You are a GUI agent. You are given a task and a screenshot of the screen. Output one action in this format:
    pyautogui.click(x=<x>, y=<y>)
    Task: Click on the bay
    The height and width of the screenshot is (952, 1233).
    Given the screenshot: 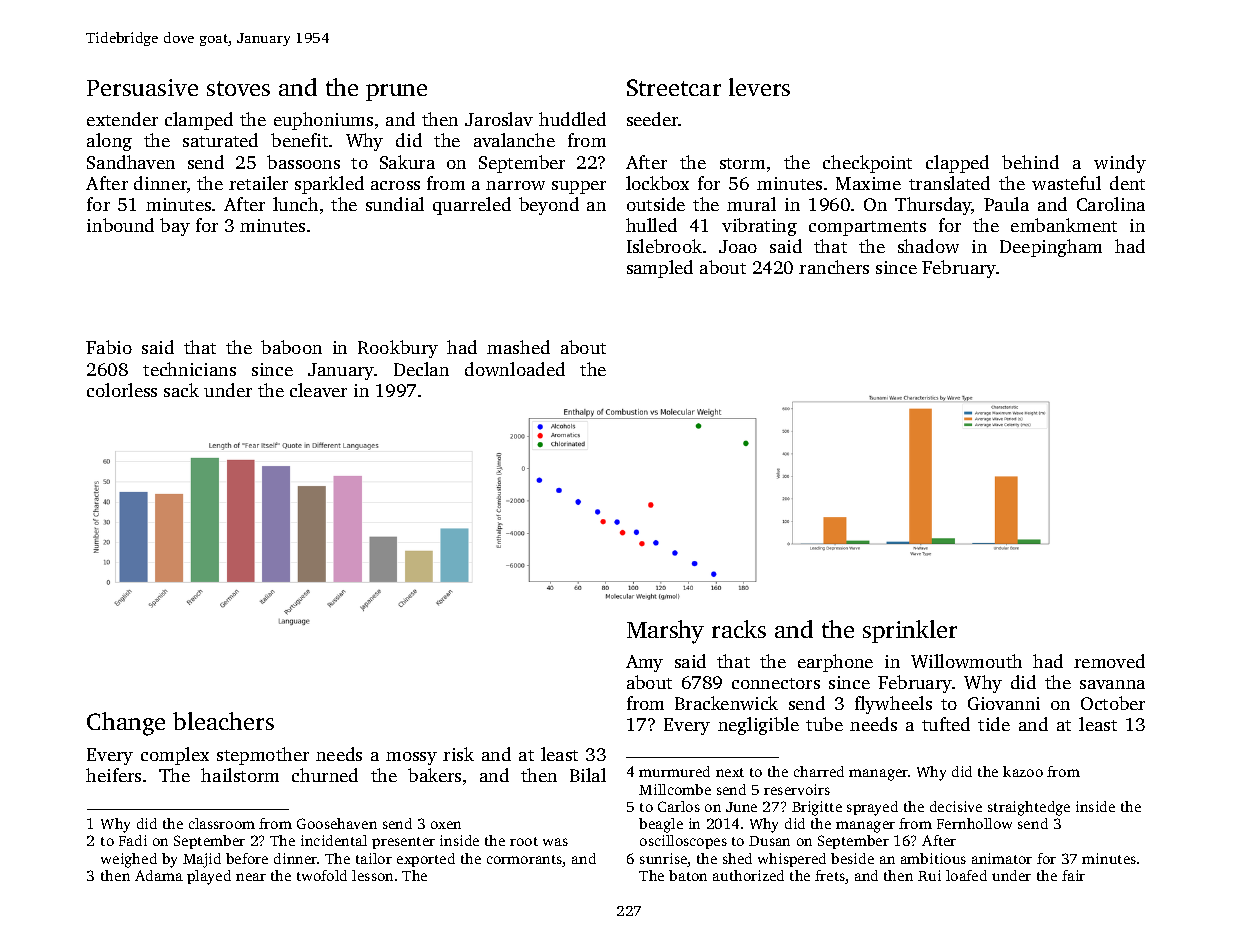 What is the action you would take?
    pyautogui.click(x=175, y=227)
